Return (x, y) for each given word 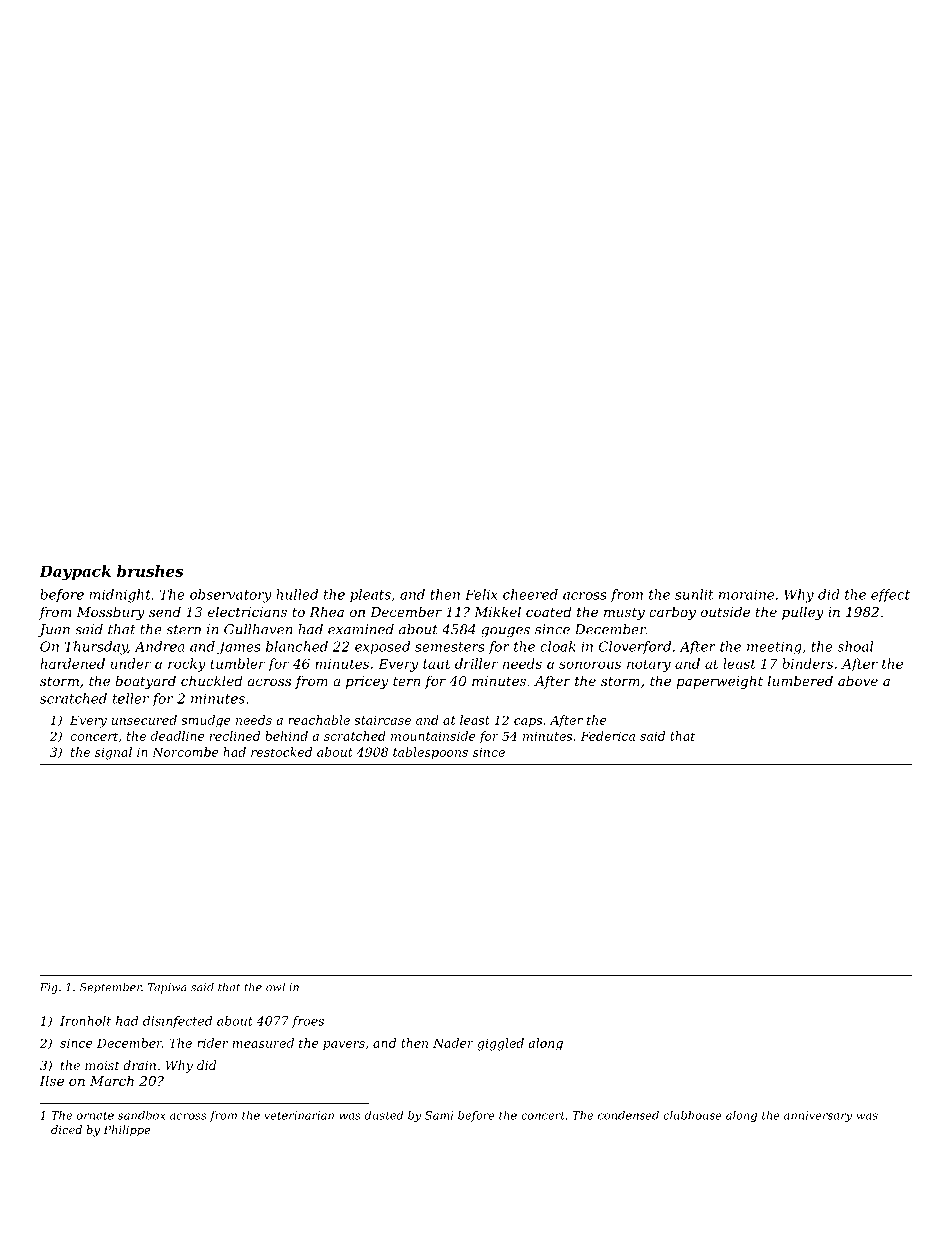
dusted (383, 1115)
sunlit (694, 594)
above (858, 680)
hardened (72, 663)
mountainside (433, 736)
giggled (500, 1044)
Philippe (126, 1131)
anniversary (818, 1116)
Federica (607, 736)
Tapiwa (167, 988)
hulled (297, 594)
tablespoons (430, 753)
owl (275, 987)
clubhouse (692, 1115)
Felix (481, 594)
